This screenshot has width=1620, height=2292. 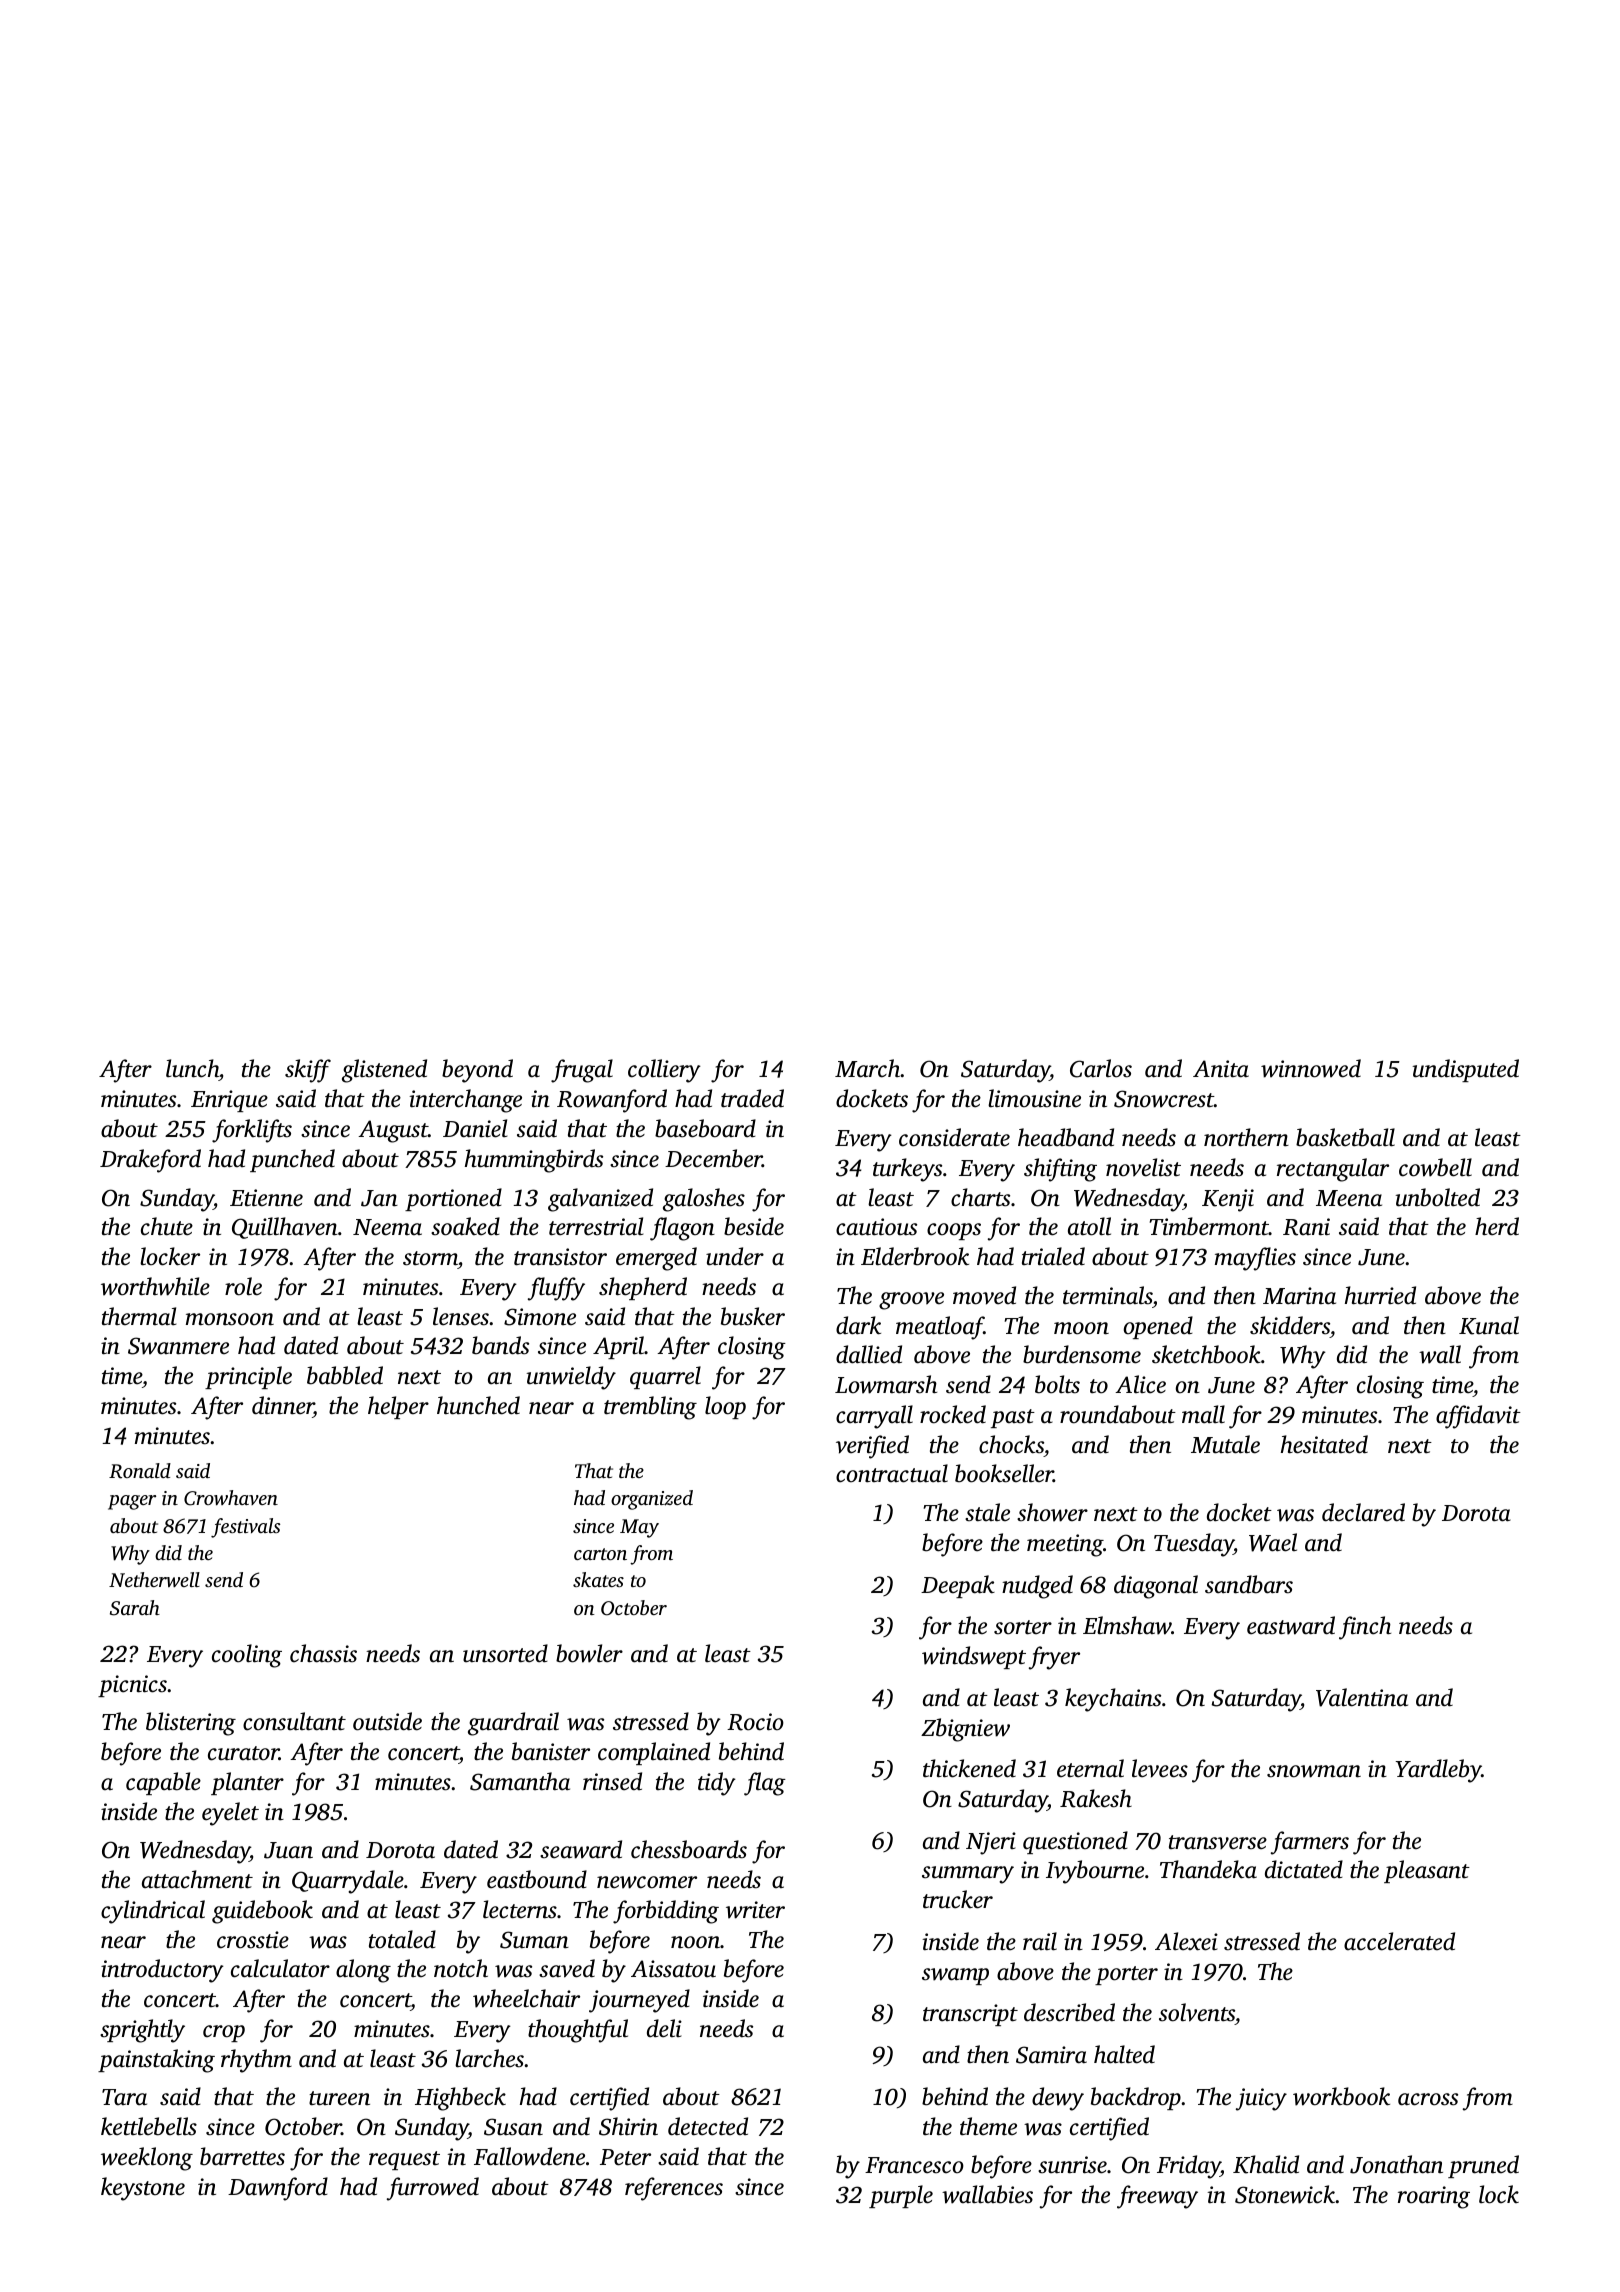 I want to click on beyond, so click(x=477, y=1071).
